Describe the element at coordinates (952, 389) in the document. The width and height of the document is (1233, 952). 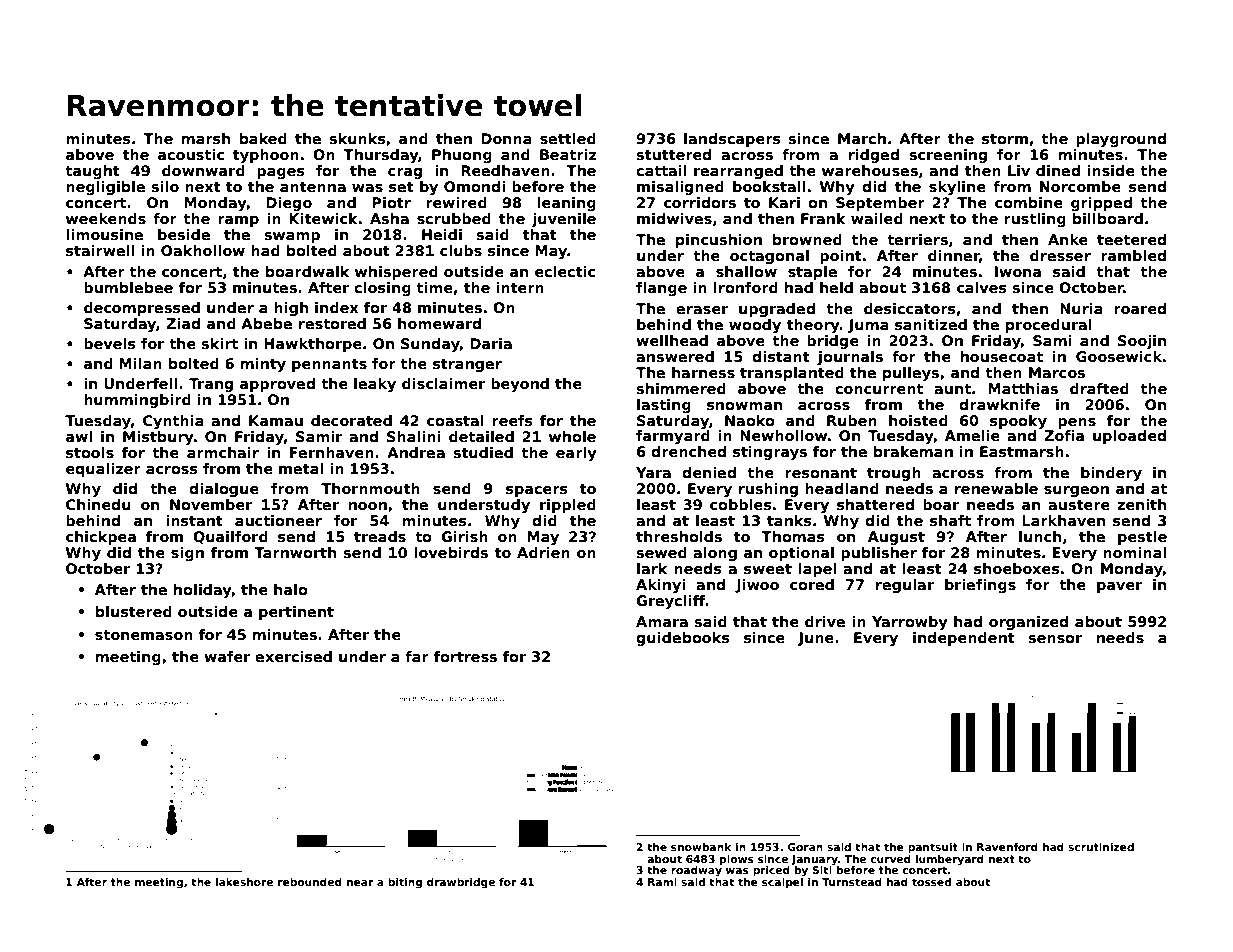
I see `aunt` at that location.
